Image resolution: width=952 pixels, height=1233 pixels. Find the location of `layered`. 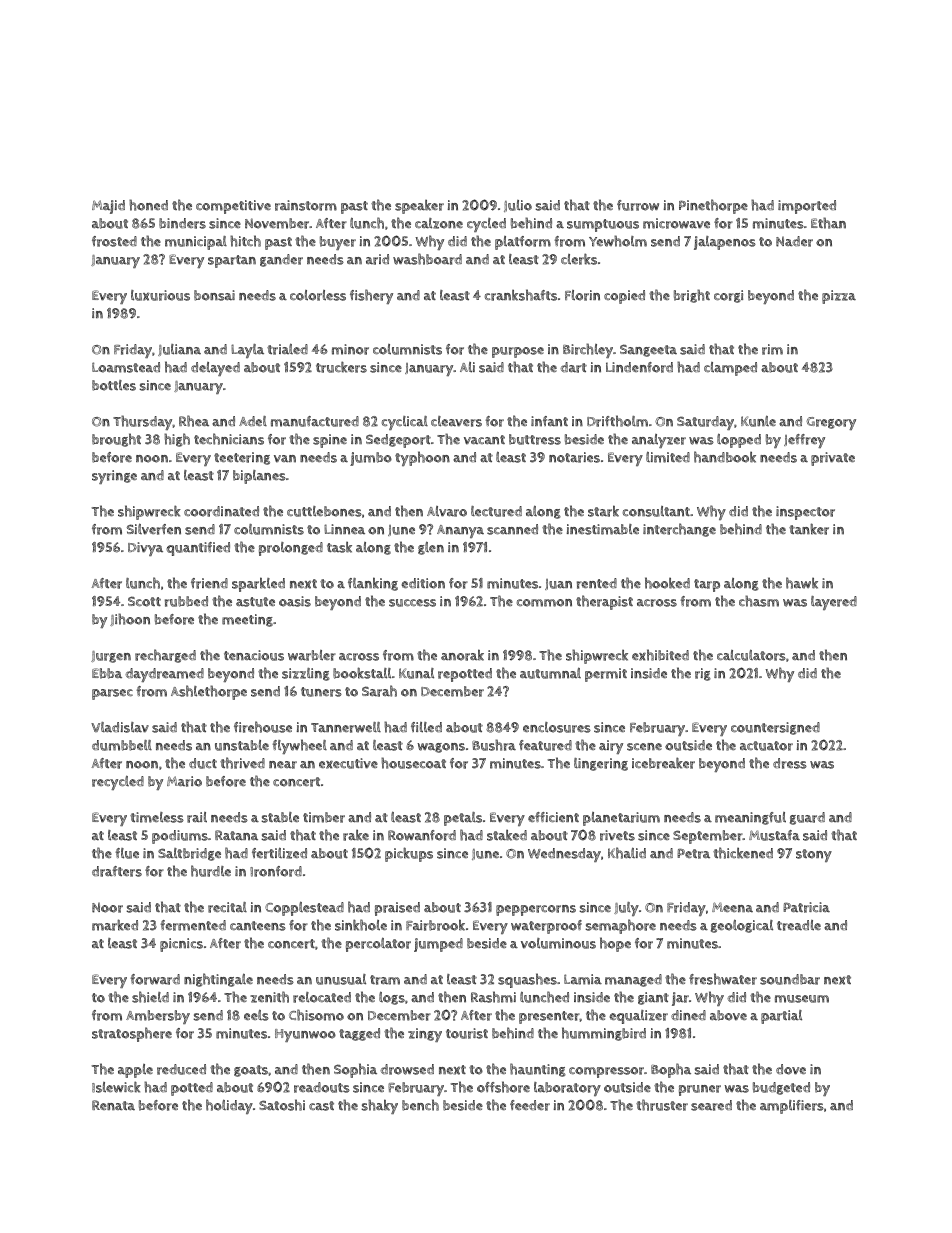

layered is located at coordinates (834, 603).
